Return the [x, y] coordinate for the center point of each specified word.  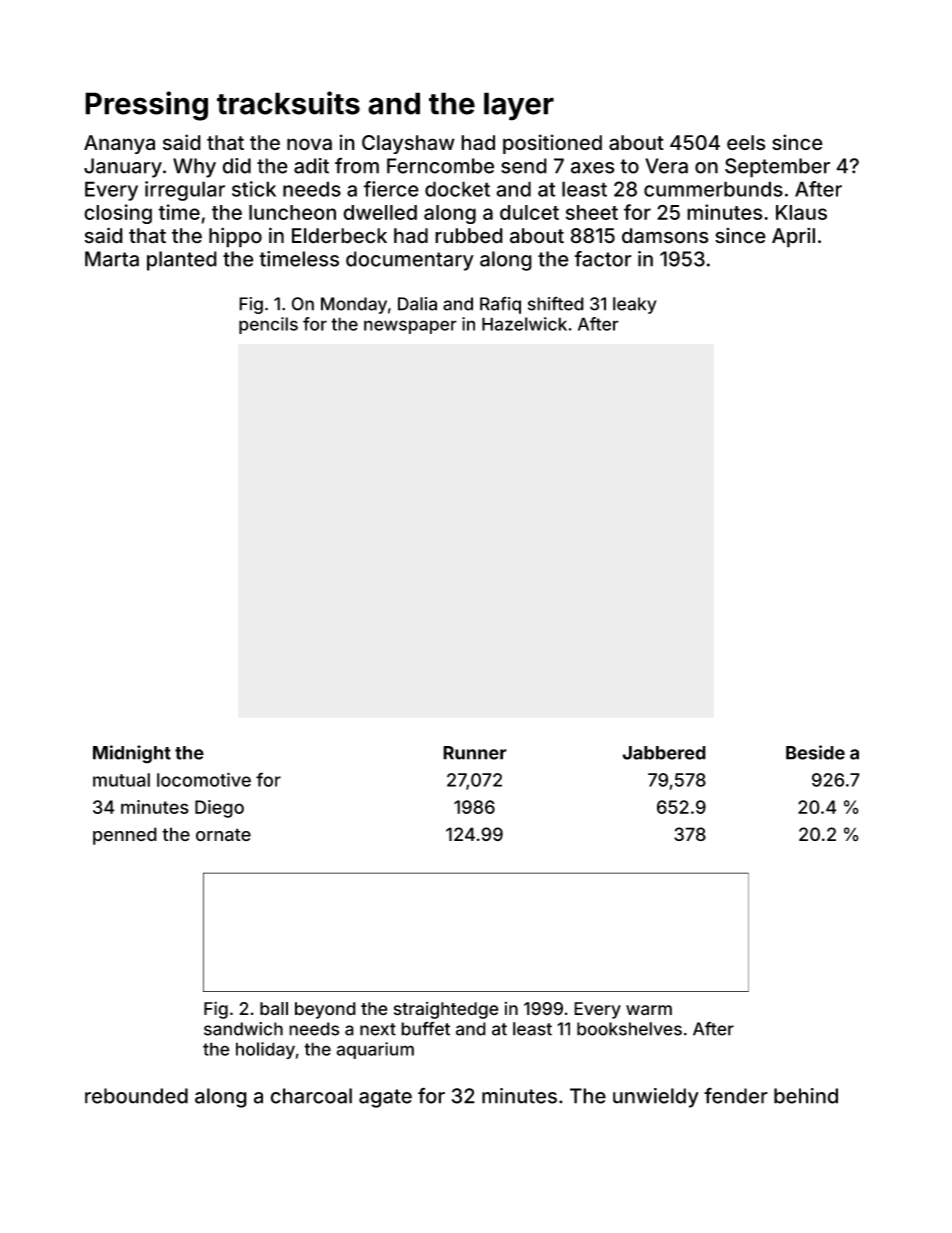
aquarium [375, 1050]
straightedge [446, 1010]
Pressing [146, 106]
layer [519, 106]
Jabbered [664, 753]
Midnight [132, 754]
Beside [815, 752]
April [793, 238]
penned [125, 836]
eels [746, 143]
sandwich [243, 1029]
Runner [475, 753]
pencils [268, 325]
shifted [556, 303]
